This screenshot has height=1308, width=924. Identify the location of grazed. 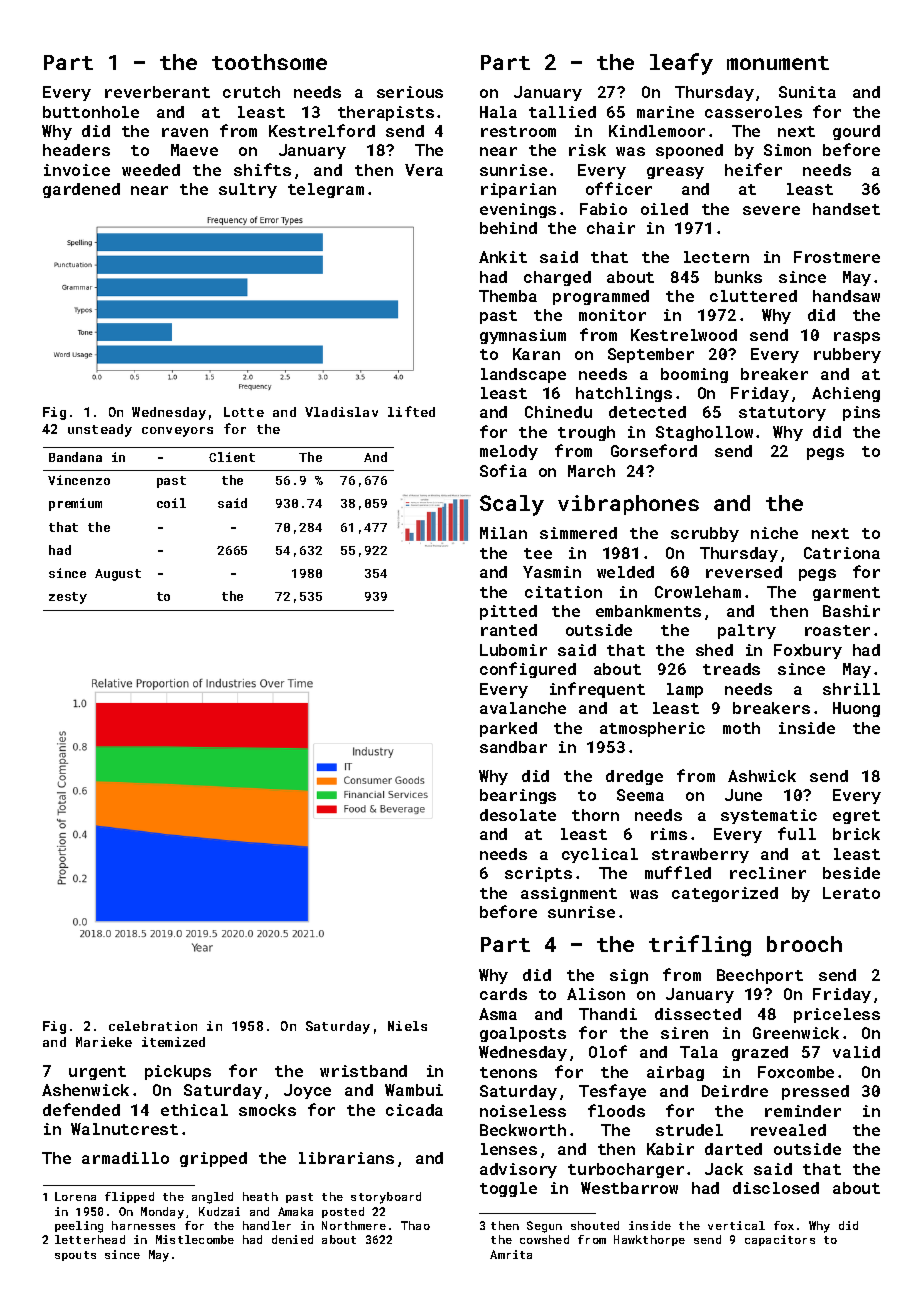
(760, 1053).
